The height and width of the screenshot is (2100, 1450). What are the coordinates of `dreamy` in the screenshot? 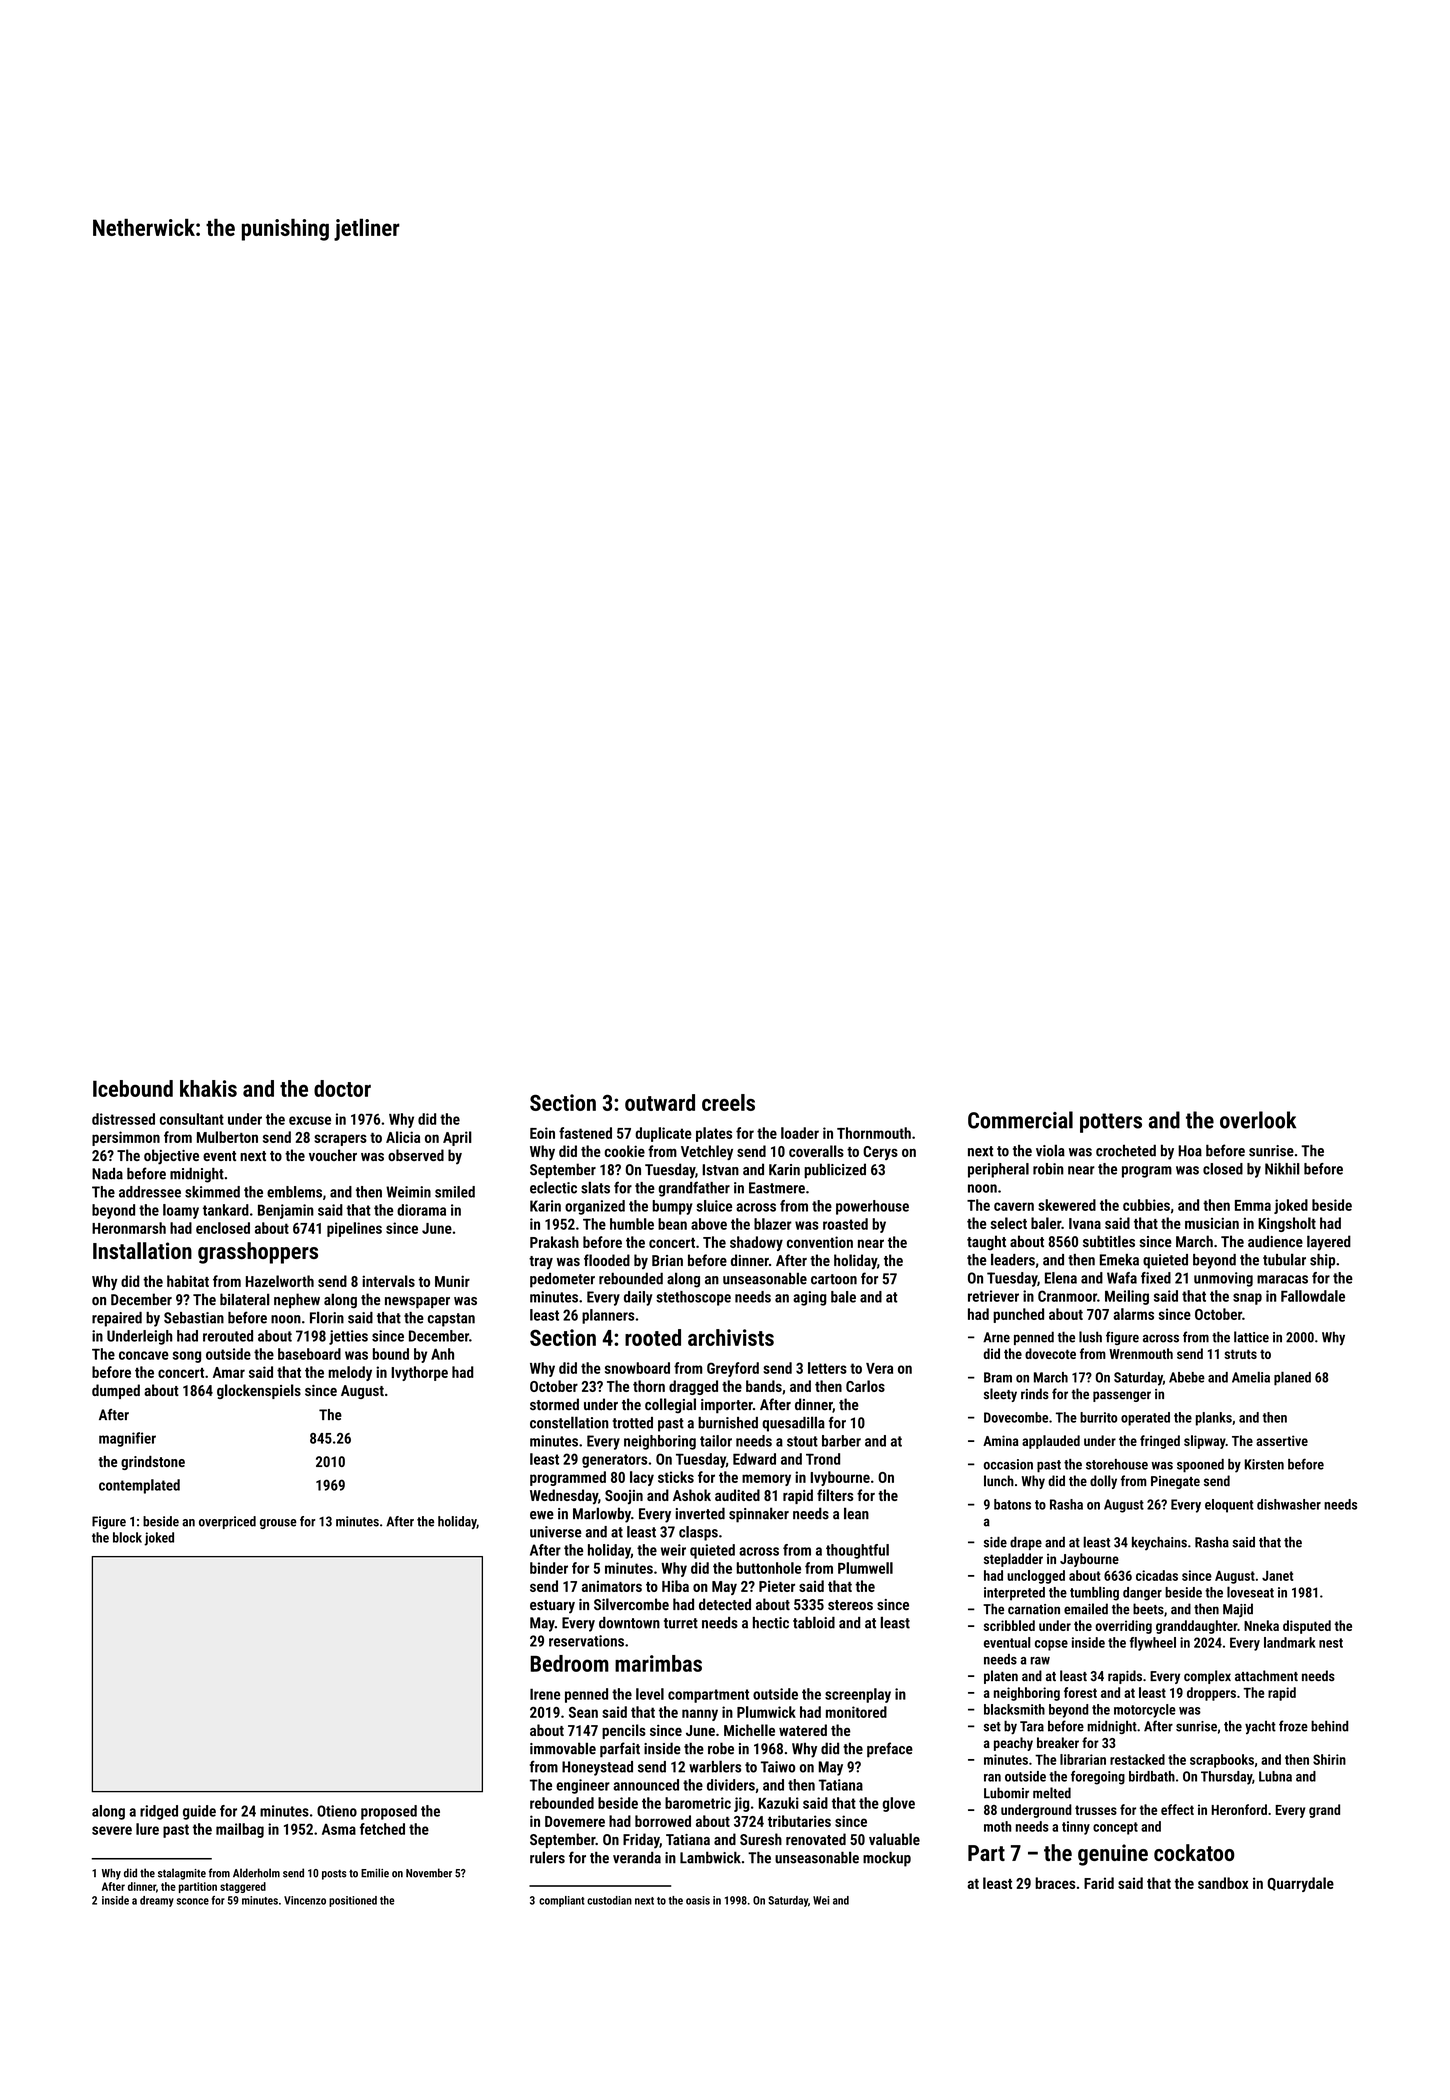 It's located at (157, 1901).
